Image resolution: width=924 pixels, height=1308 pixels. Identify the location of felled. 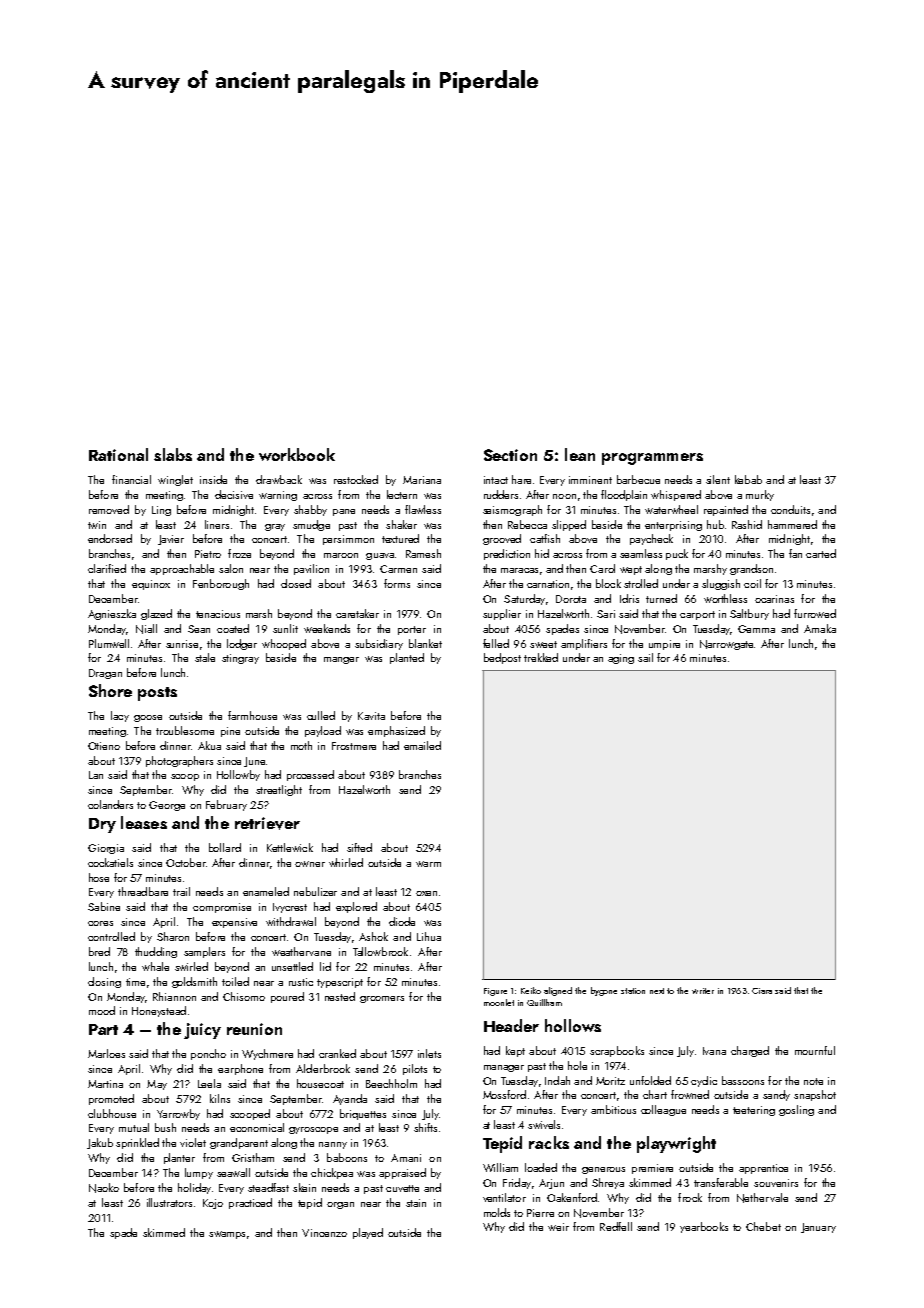
(496, 643).
